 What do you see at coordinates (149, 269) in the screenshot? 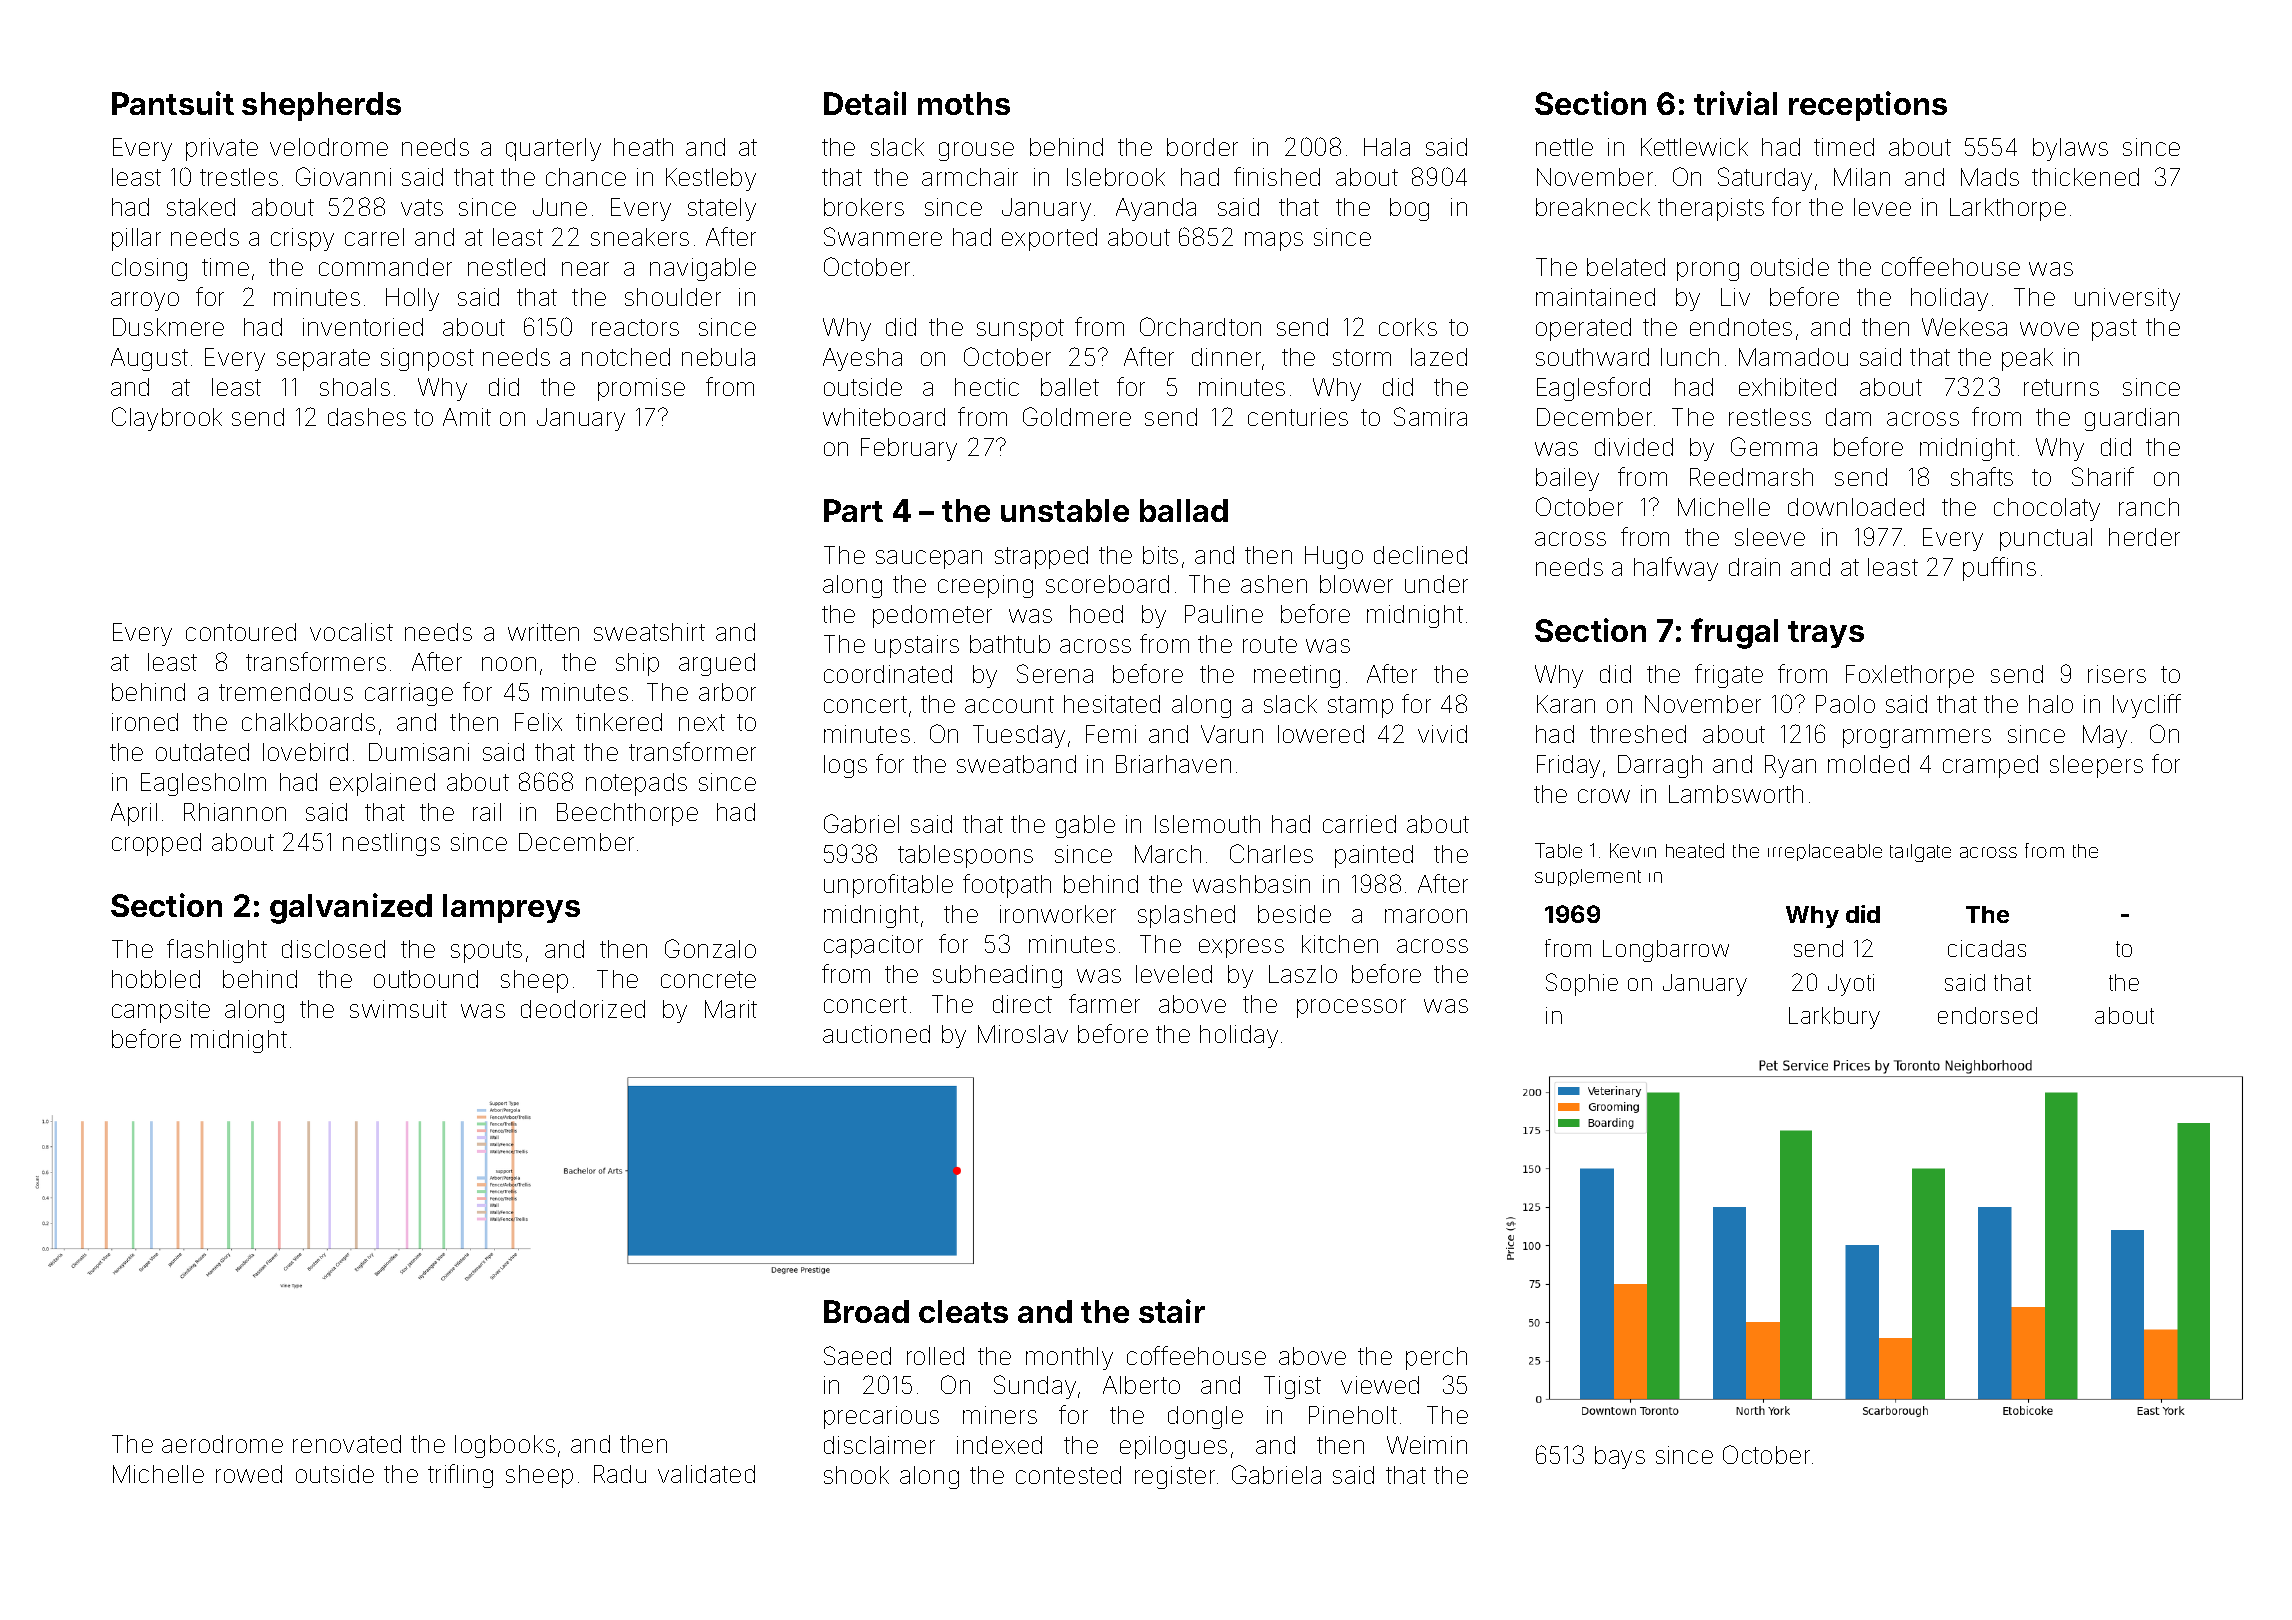
I see `closing` at bounding box center [149, 269].
